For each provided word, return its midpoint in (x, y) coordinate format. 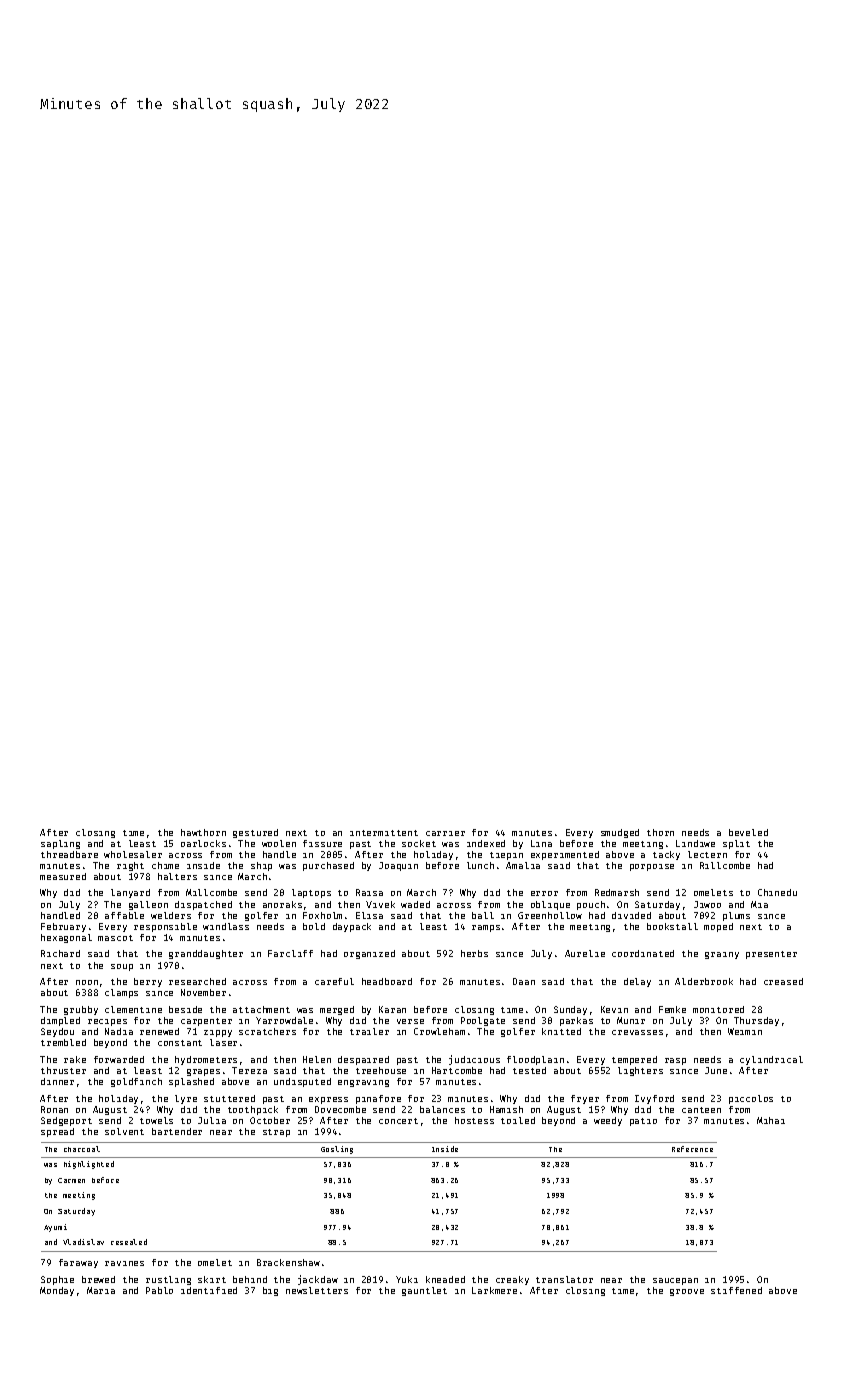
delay (637, 982)
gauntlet (424, 1291)
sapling (60, 844)
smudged (620, 833)
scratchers (267, 1031)
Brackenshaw (288, 1262)
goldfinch (136, 1082)
